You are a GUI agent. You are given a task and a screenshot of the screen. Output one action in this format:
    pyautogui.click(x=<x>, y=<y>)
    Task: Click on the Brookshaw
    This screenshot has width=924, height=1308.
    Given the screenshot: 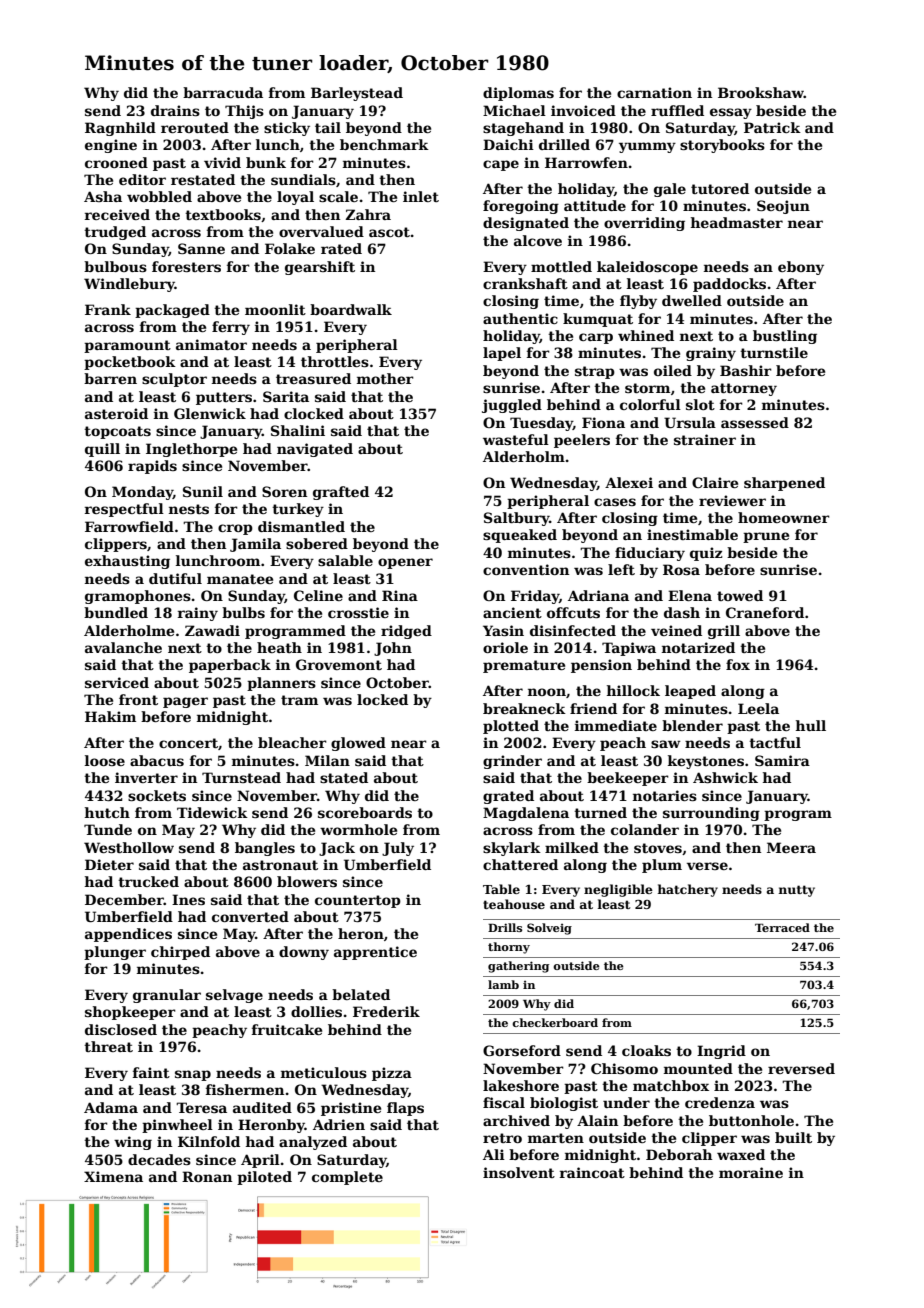 What is the action you would take?
    pyautogui.click(x=761, y=92)
